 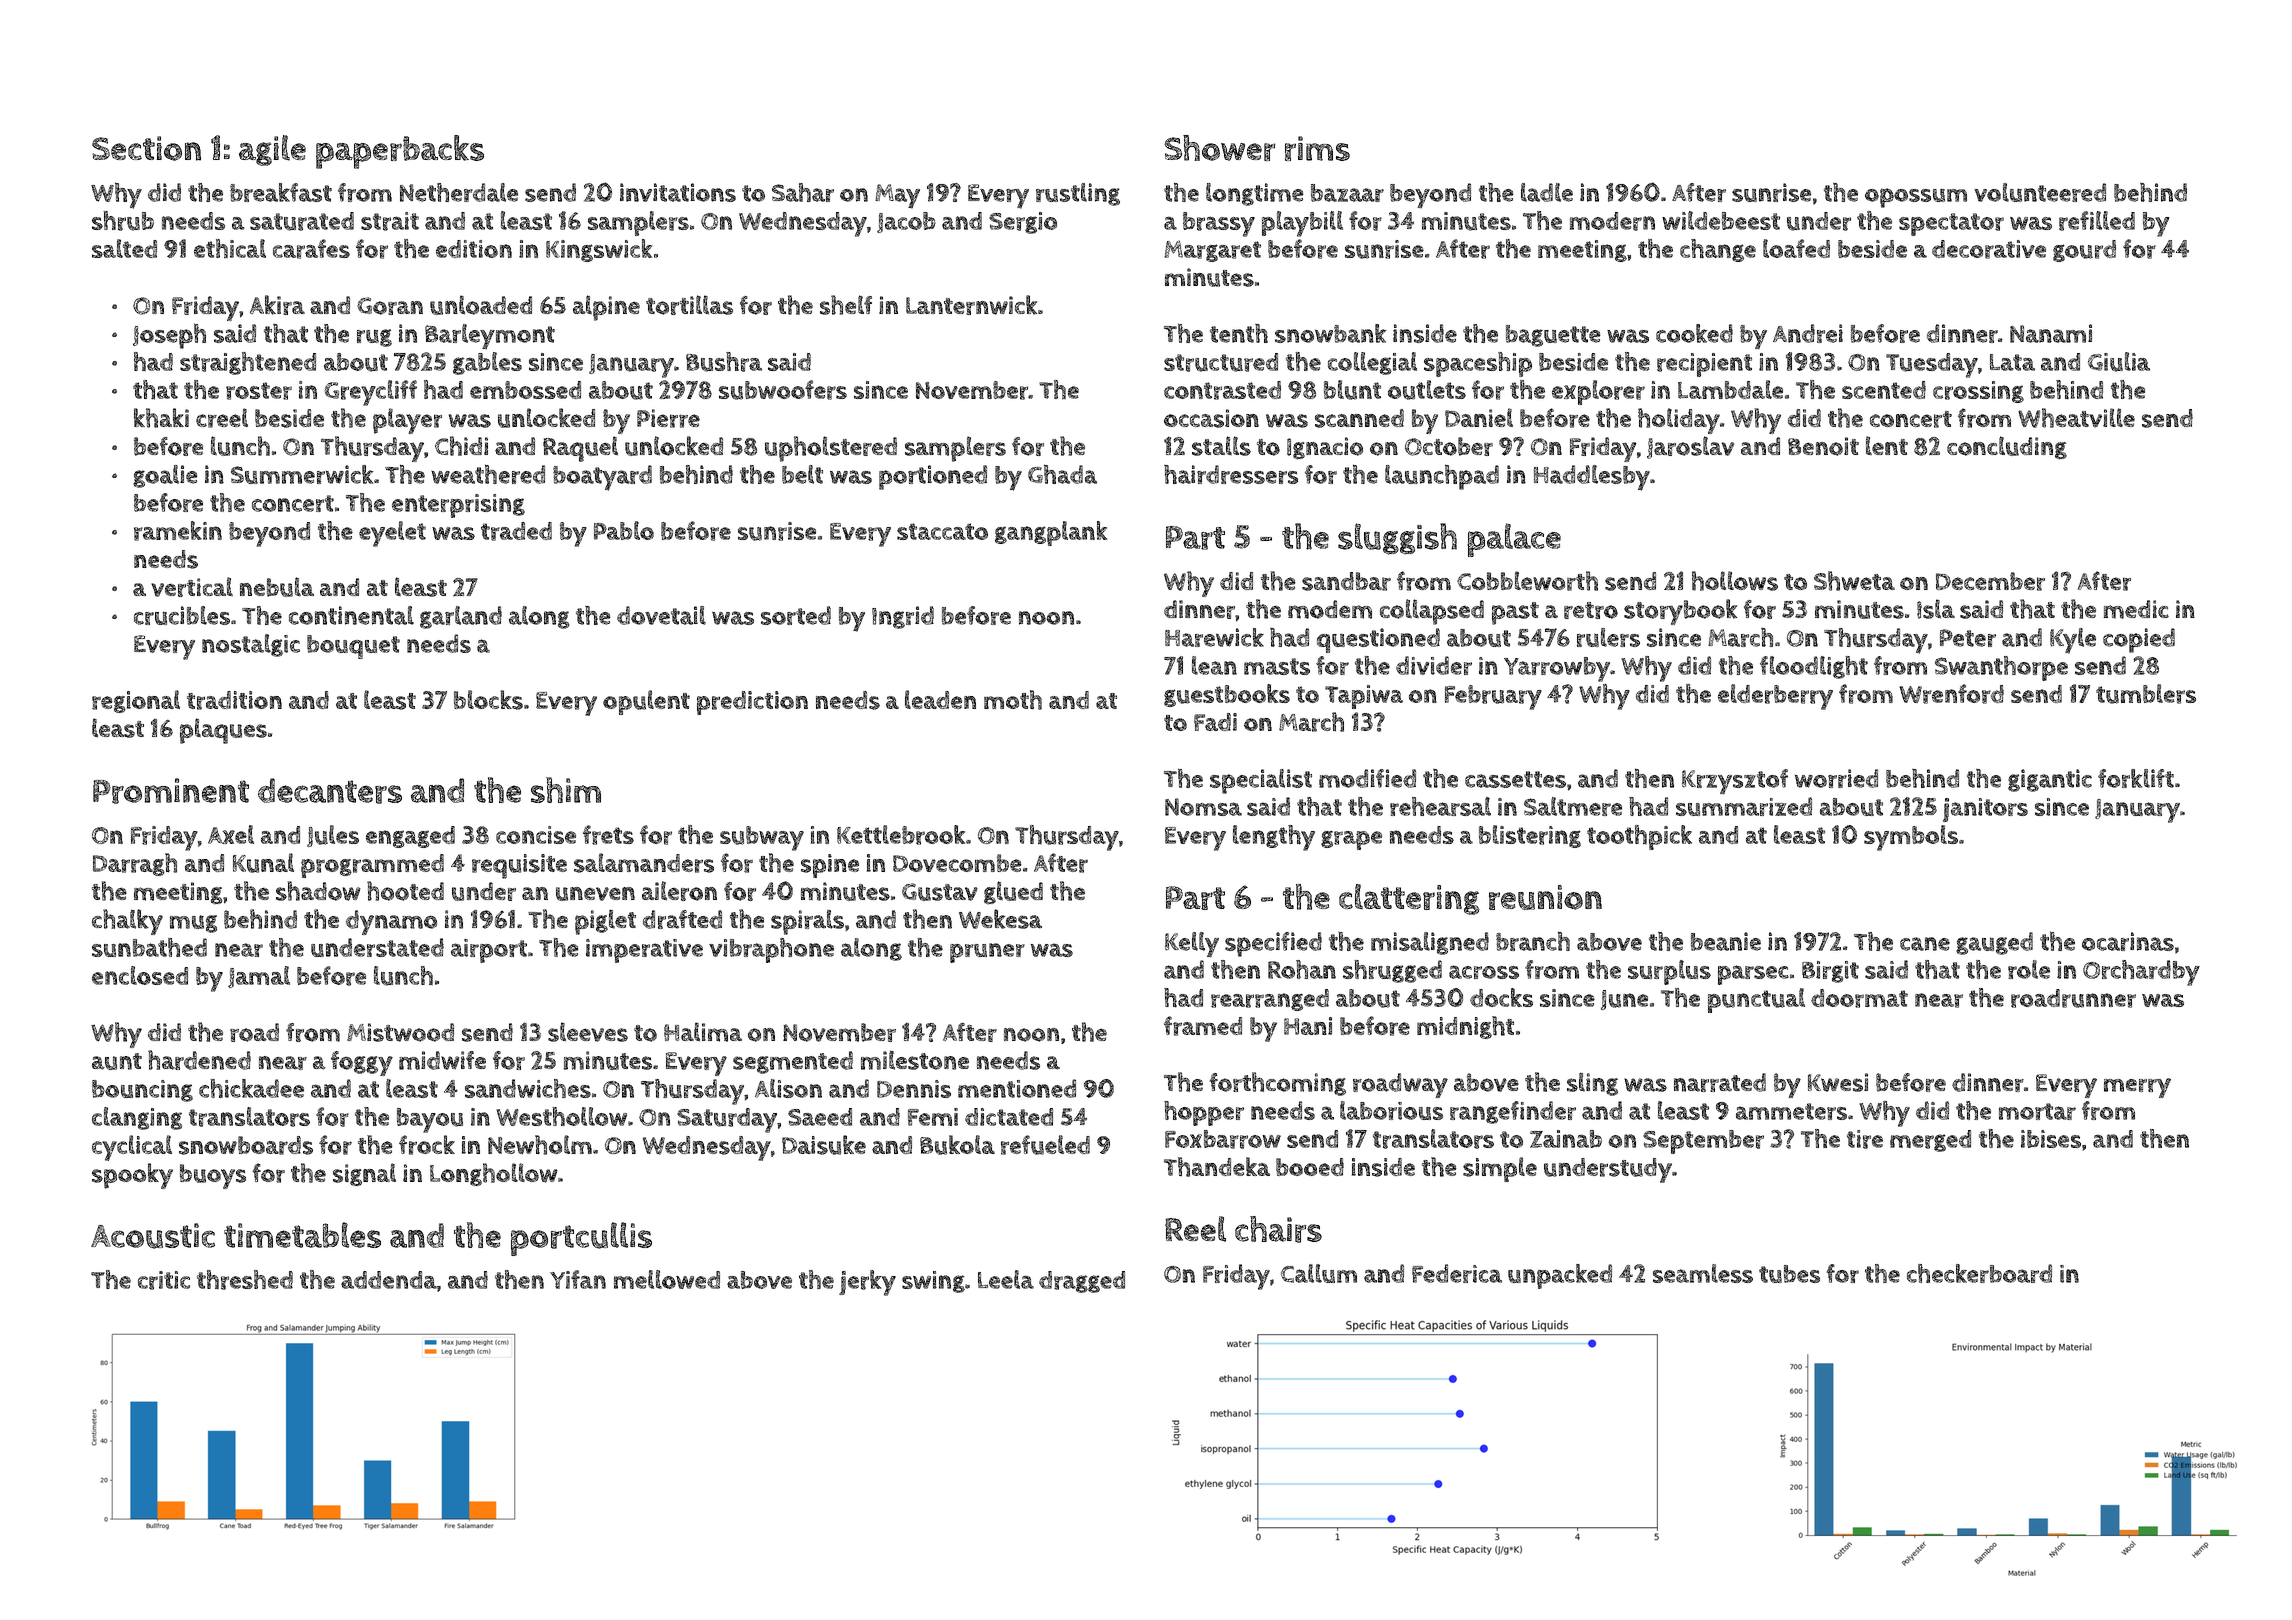 What do you see at coordinates (2040, 192) in the screenshot?
I see `volunteered` at bounding box center [2040, 192].
